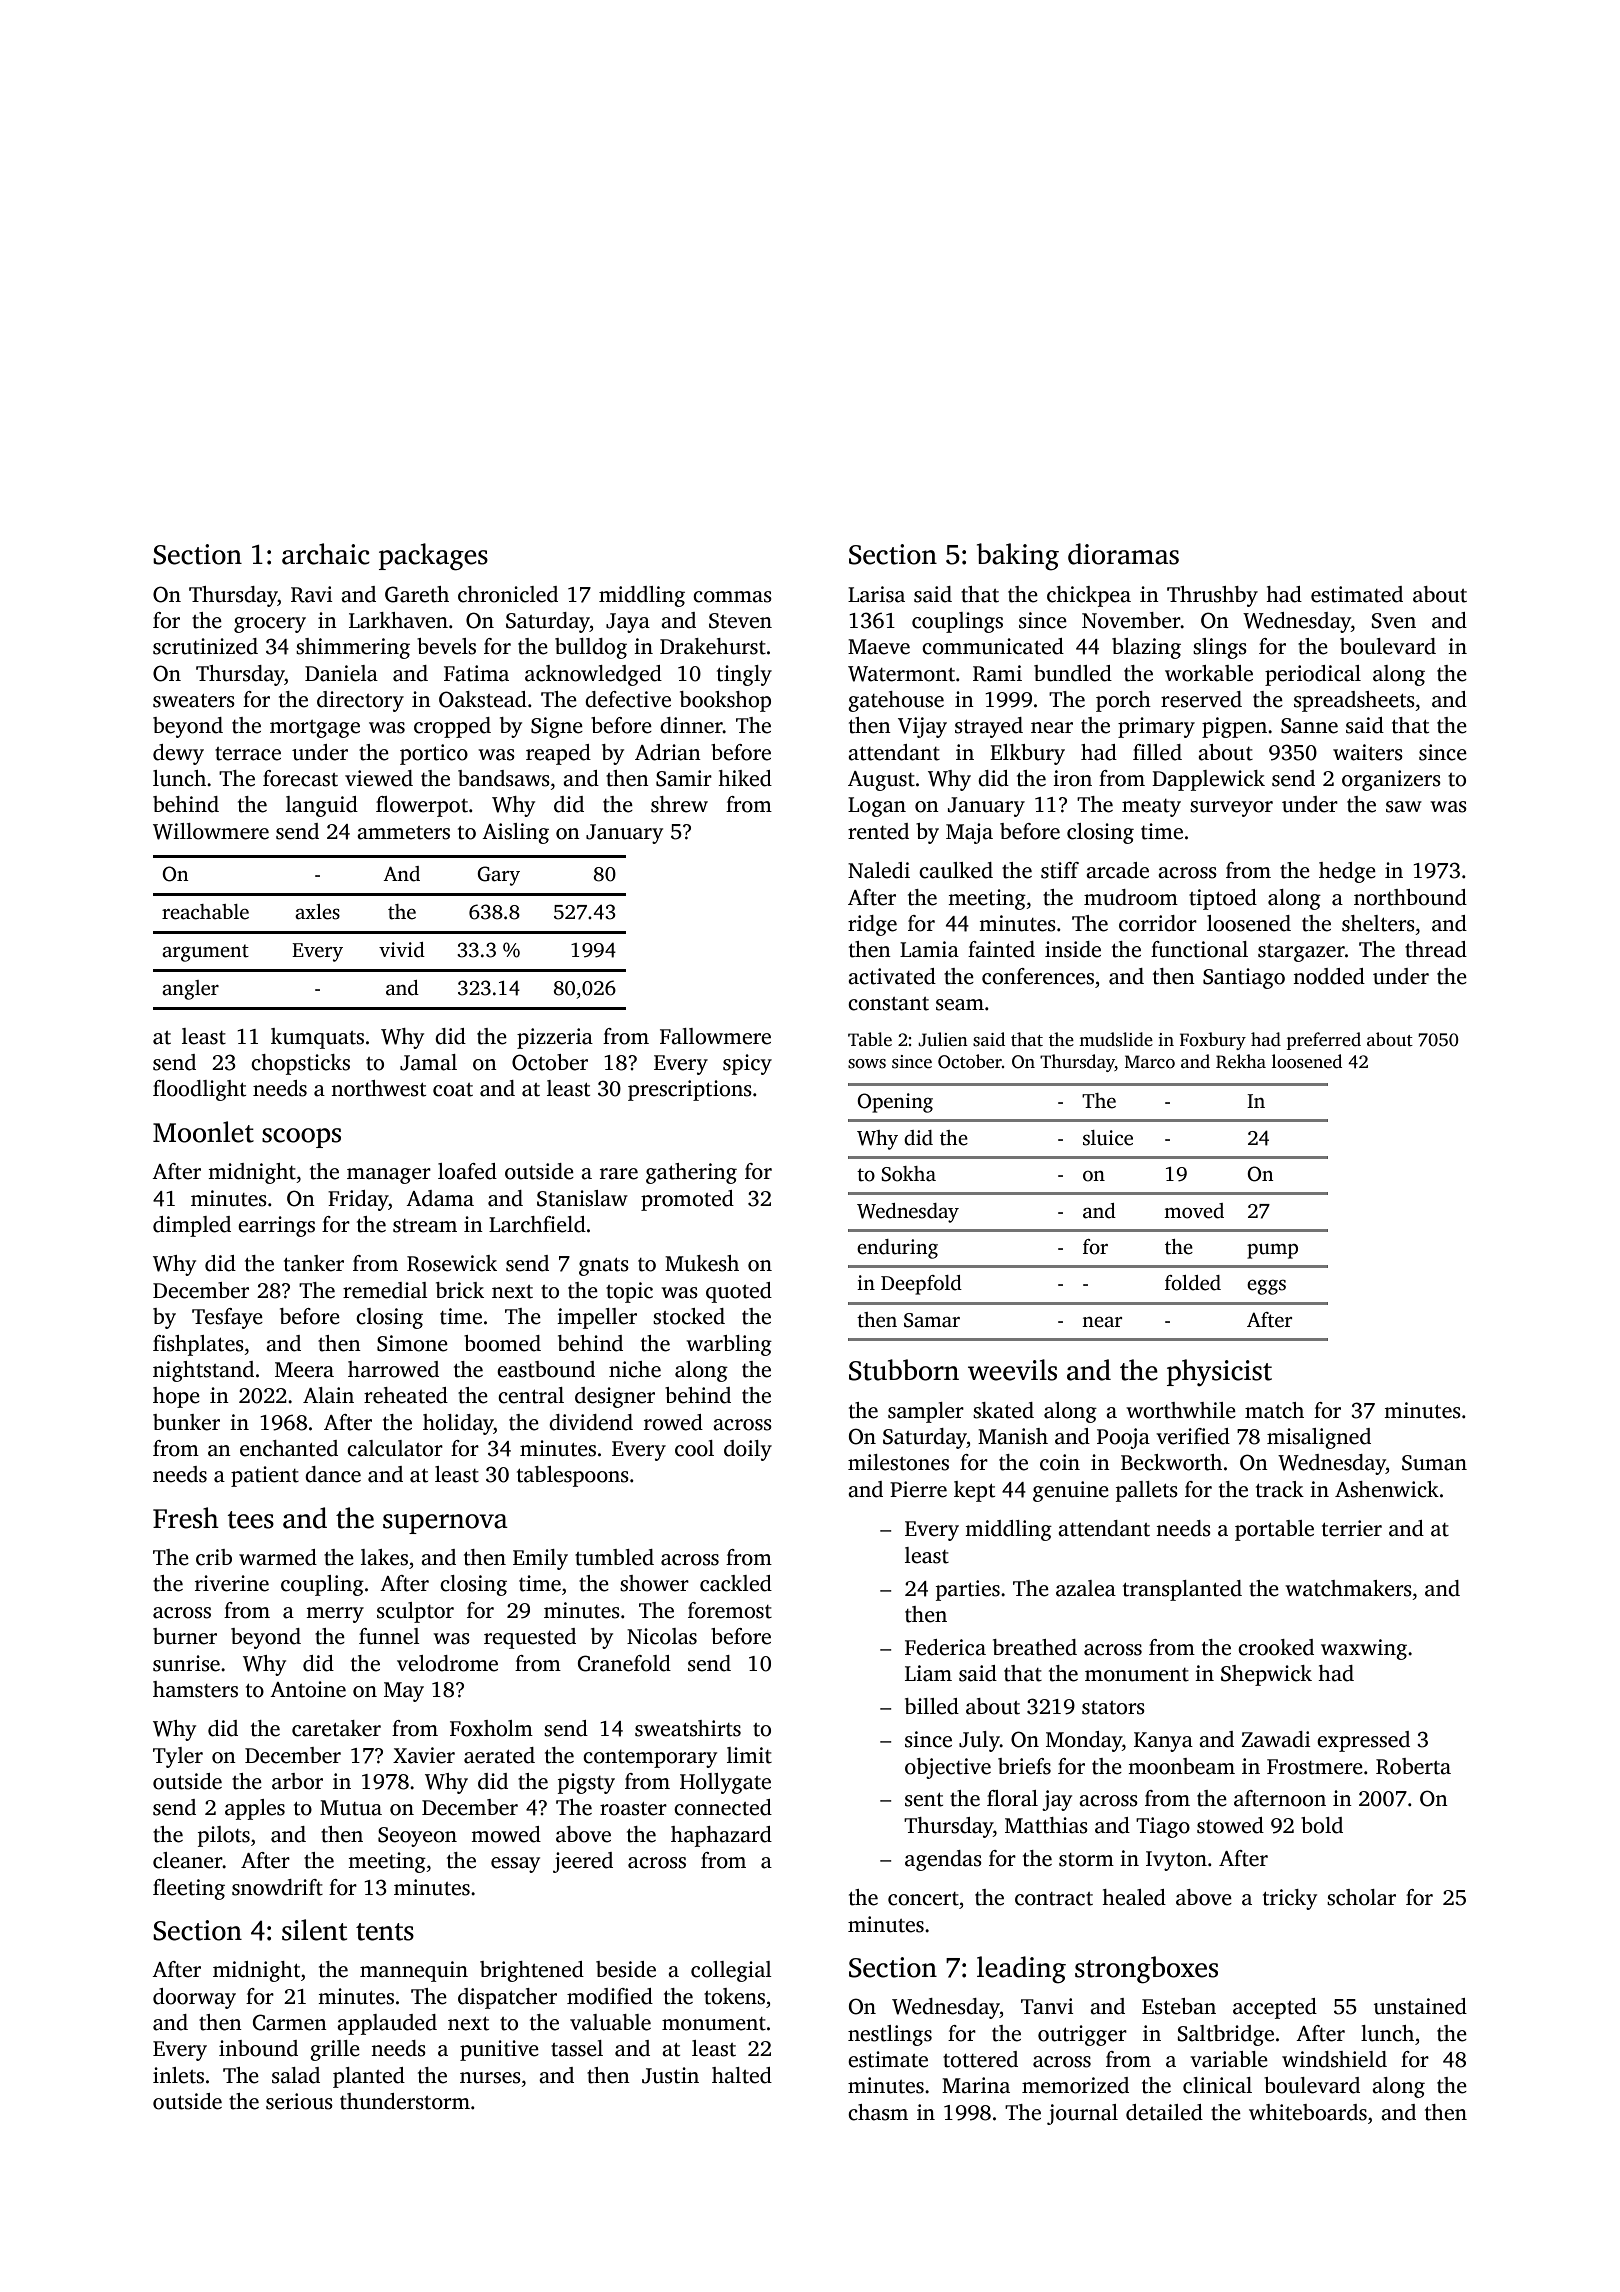 The image size is (1620, 2292). I want to click on dioramas, so click(1123, 554).
